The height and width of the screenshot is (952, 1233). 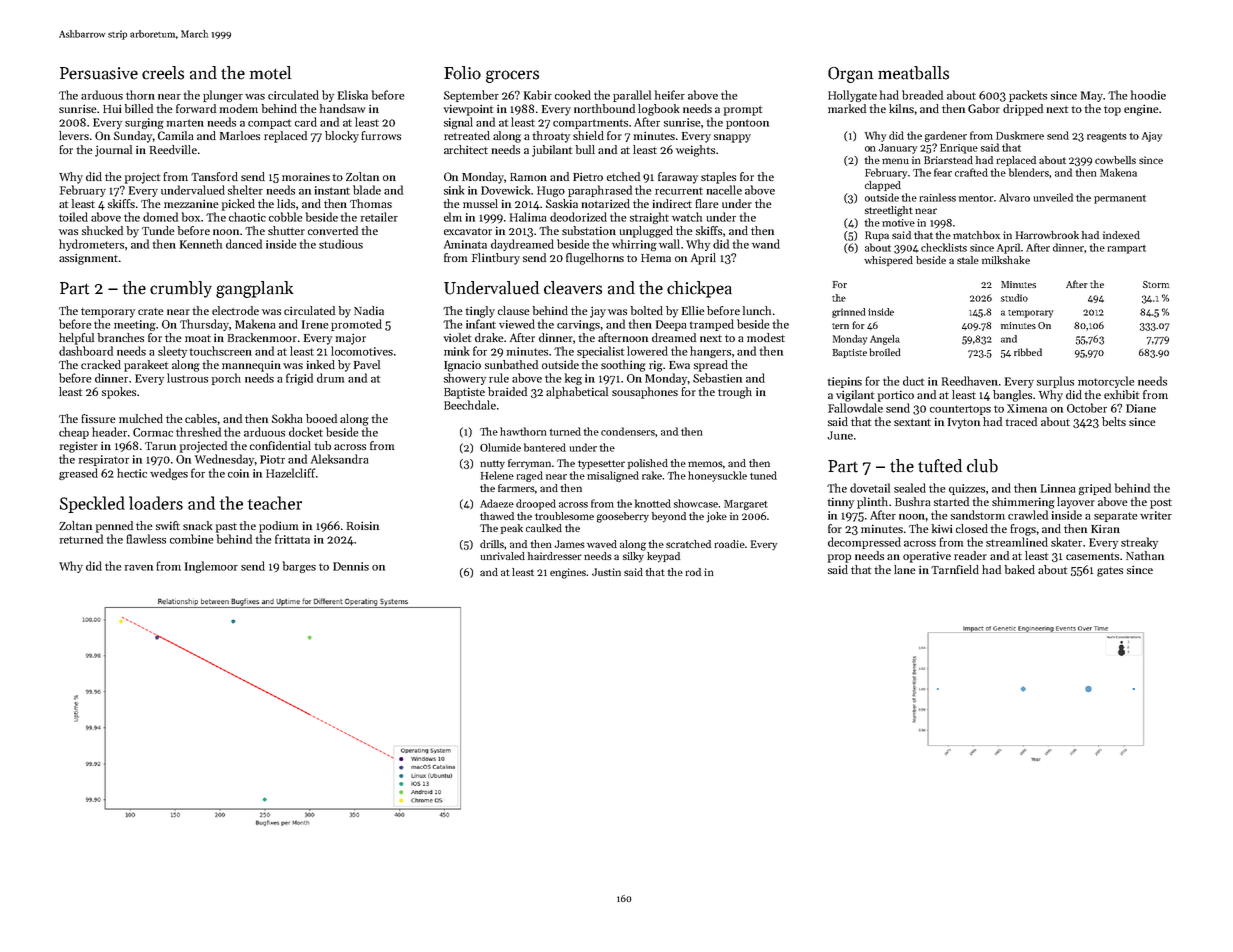 What do you see at coordinates (214, 176) in the screenshot?
I see `Tansford` at bounding box center [214, 176].
